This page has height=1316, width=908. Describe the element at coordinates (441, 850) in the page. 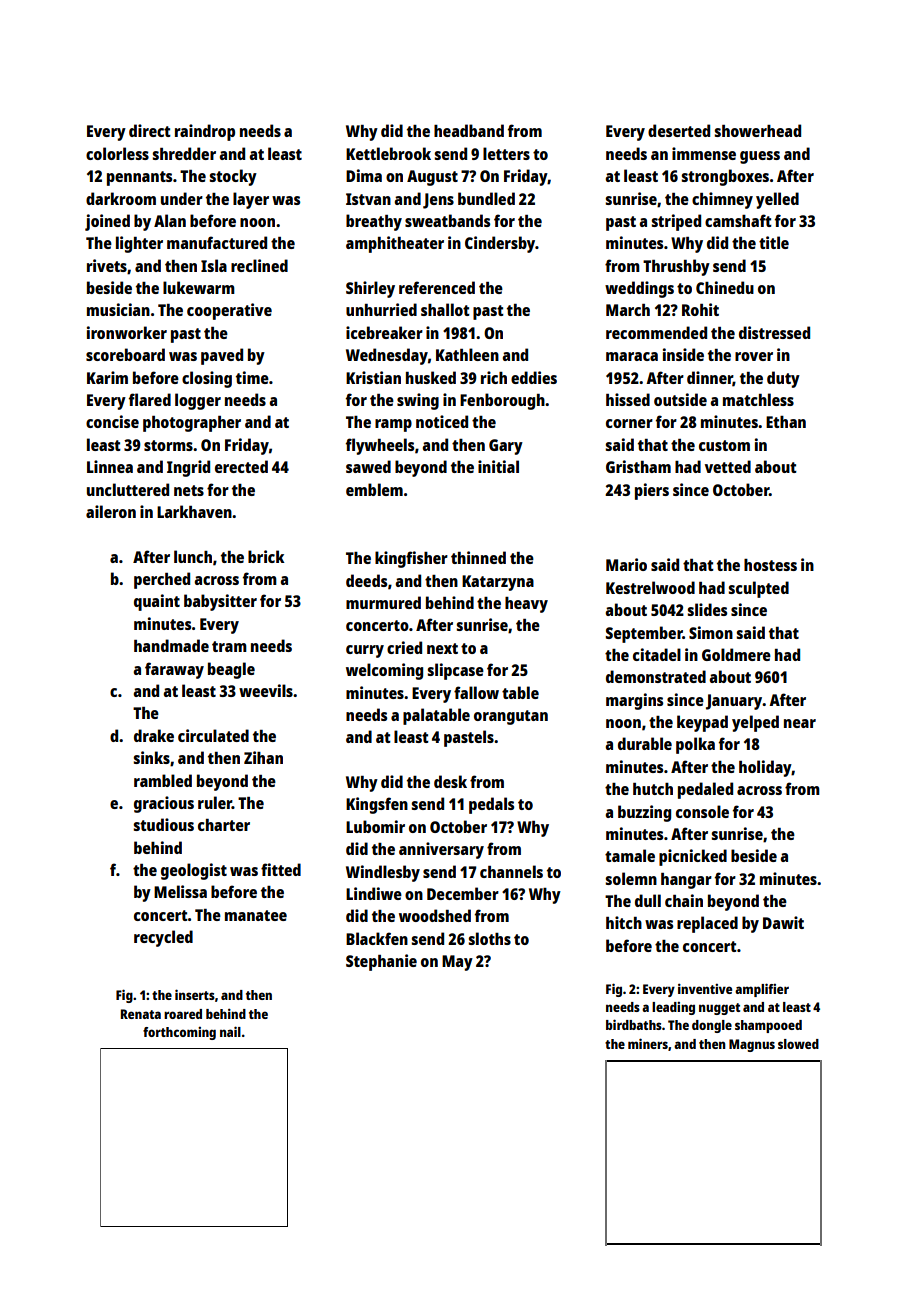

I see `anniversary` at that location.
